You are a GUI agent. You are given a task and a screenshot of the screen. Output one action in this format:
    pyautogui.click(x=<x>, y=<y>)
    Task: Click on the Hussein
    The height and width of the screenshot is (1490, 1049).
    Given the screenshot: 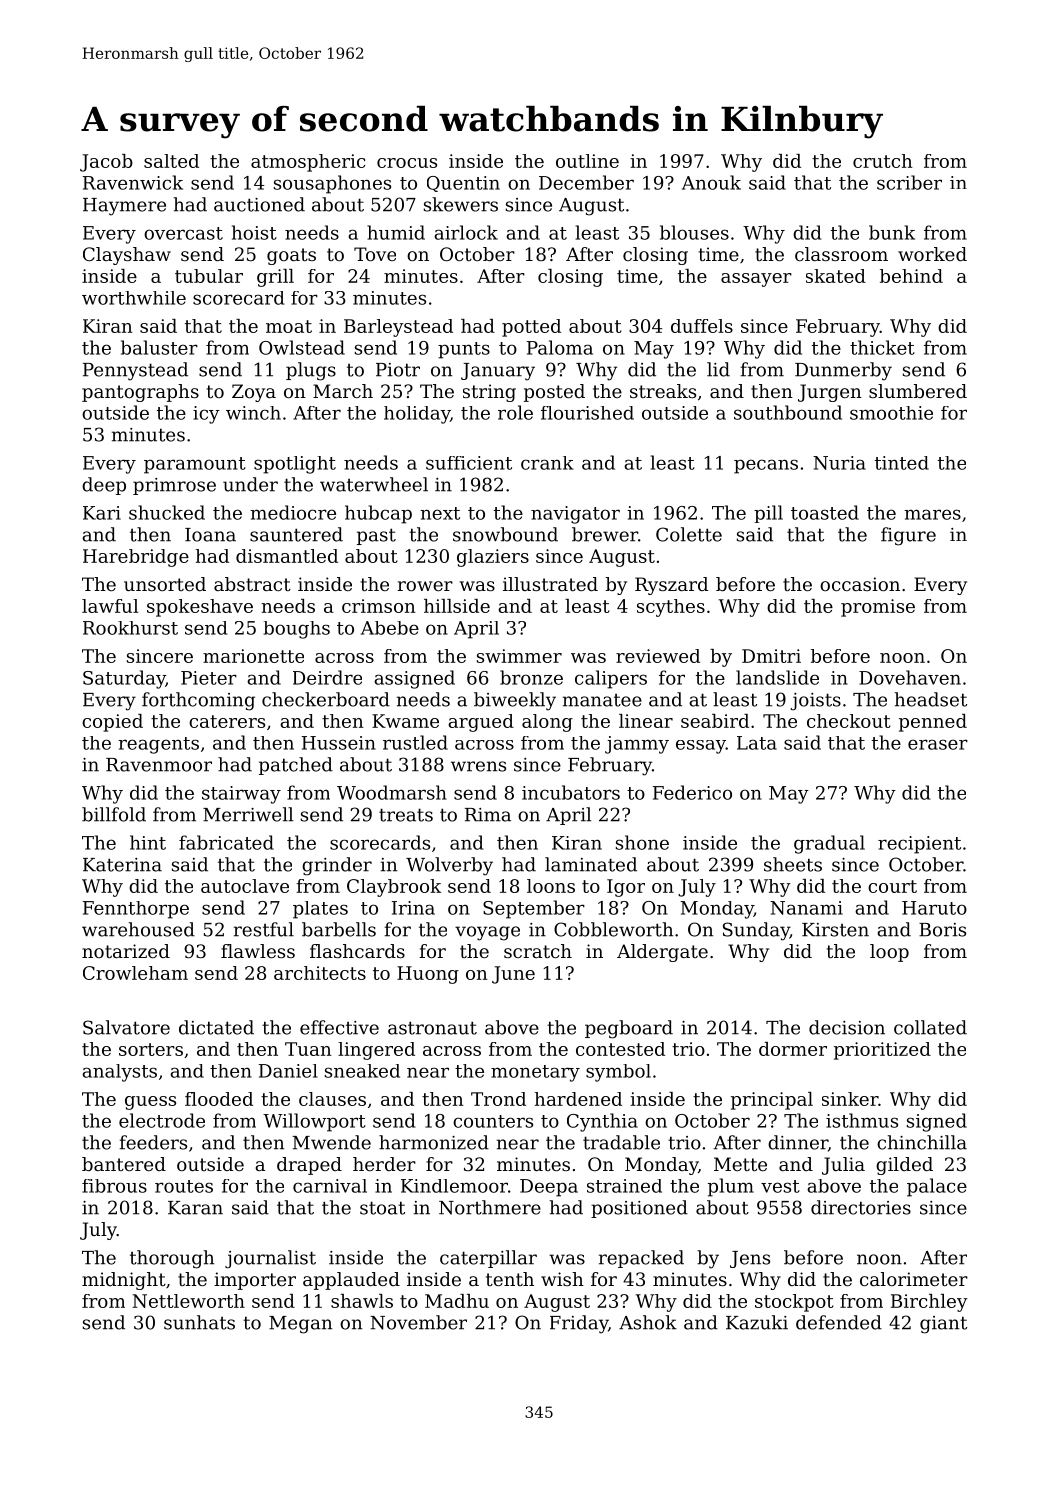 What is the action you would take?
    pyautogui.click(x=339, y=743)
